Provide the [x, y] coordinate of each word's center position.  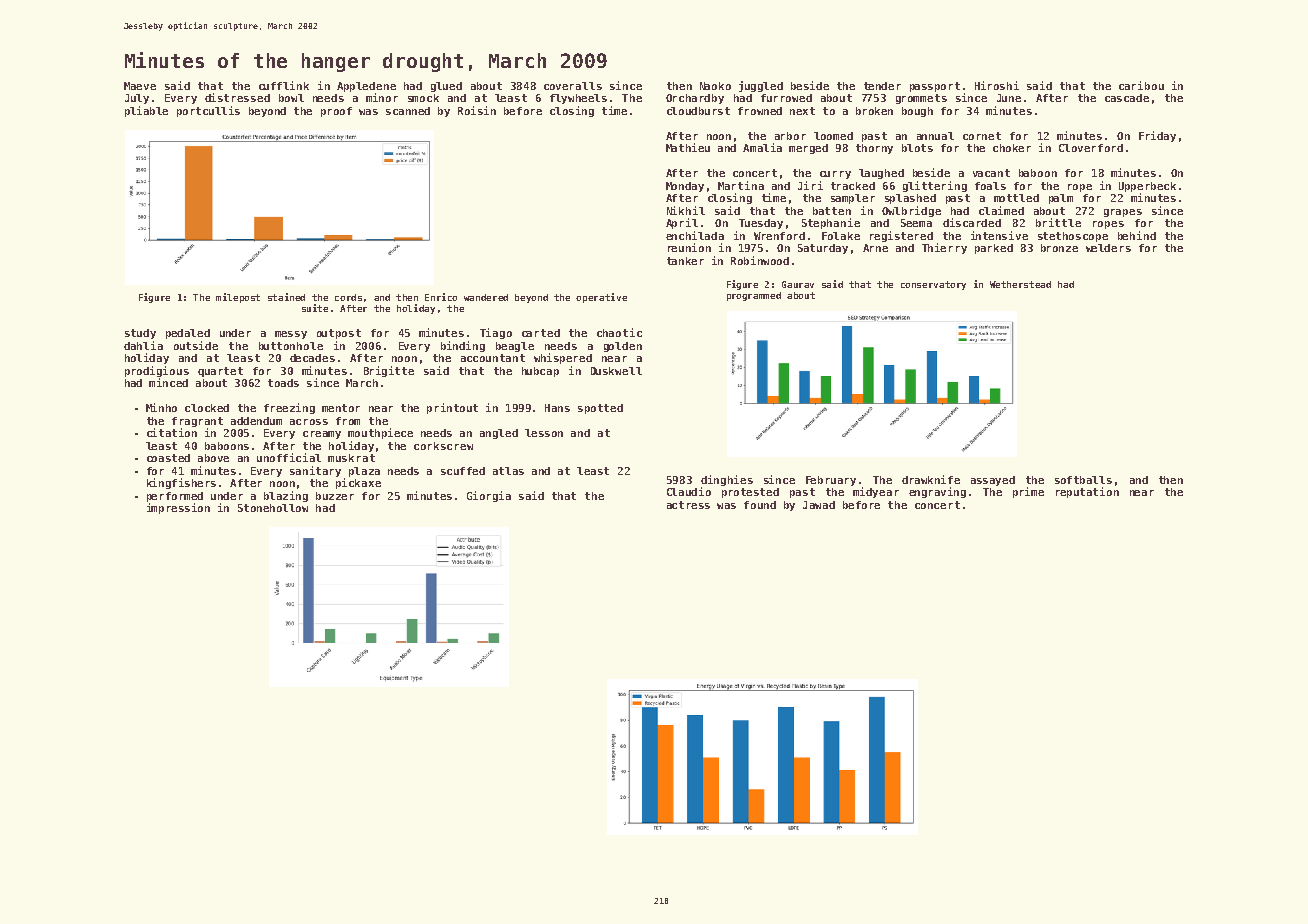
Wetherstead [1020, 284]
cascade [1127, 98]
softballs [1083, 480]
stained [286, 297]
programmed [754, 296]
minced [168, 382]
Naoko [715, 86]
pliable [146, 111]
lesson [544, 433]
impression [178, 508]
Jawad [819, 505]
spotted [600, 409]
